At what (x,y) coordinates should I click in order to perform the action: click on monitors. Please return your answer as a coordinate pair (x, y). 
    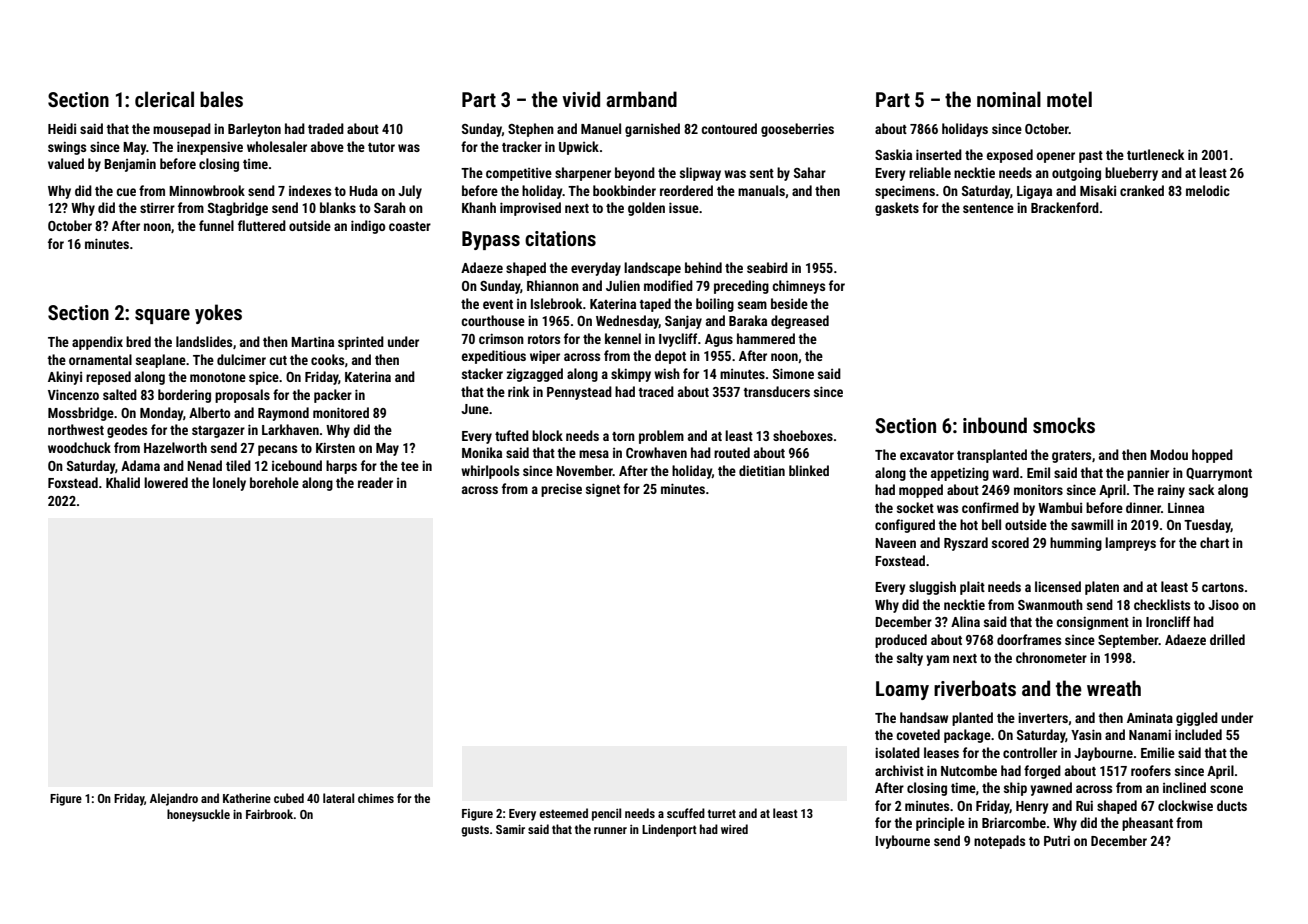
    Looking at the image, I should click on (1038, 490).
